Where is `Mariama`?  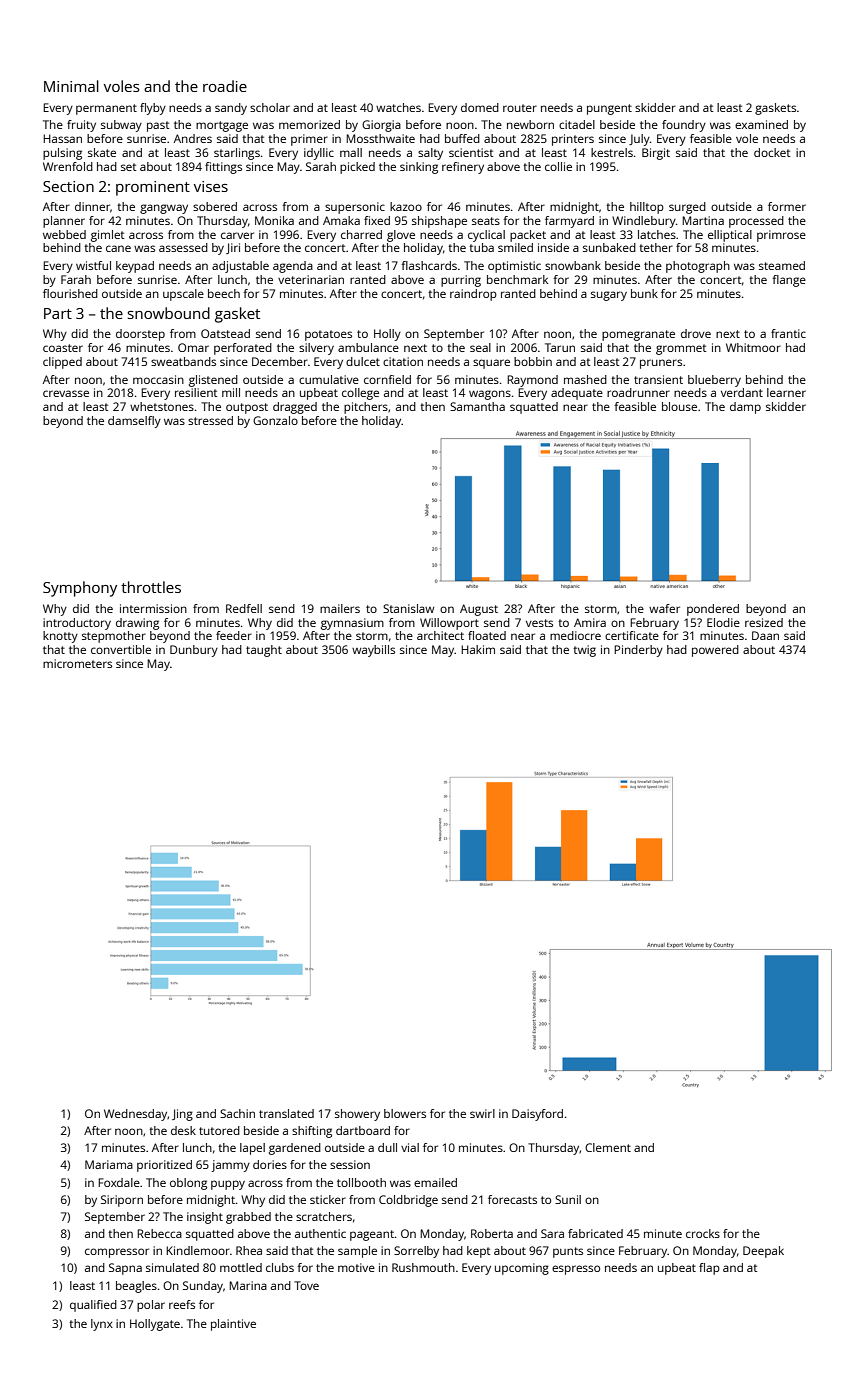 Mariama is located at coordinates (109, 1164).
